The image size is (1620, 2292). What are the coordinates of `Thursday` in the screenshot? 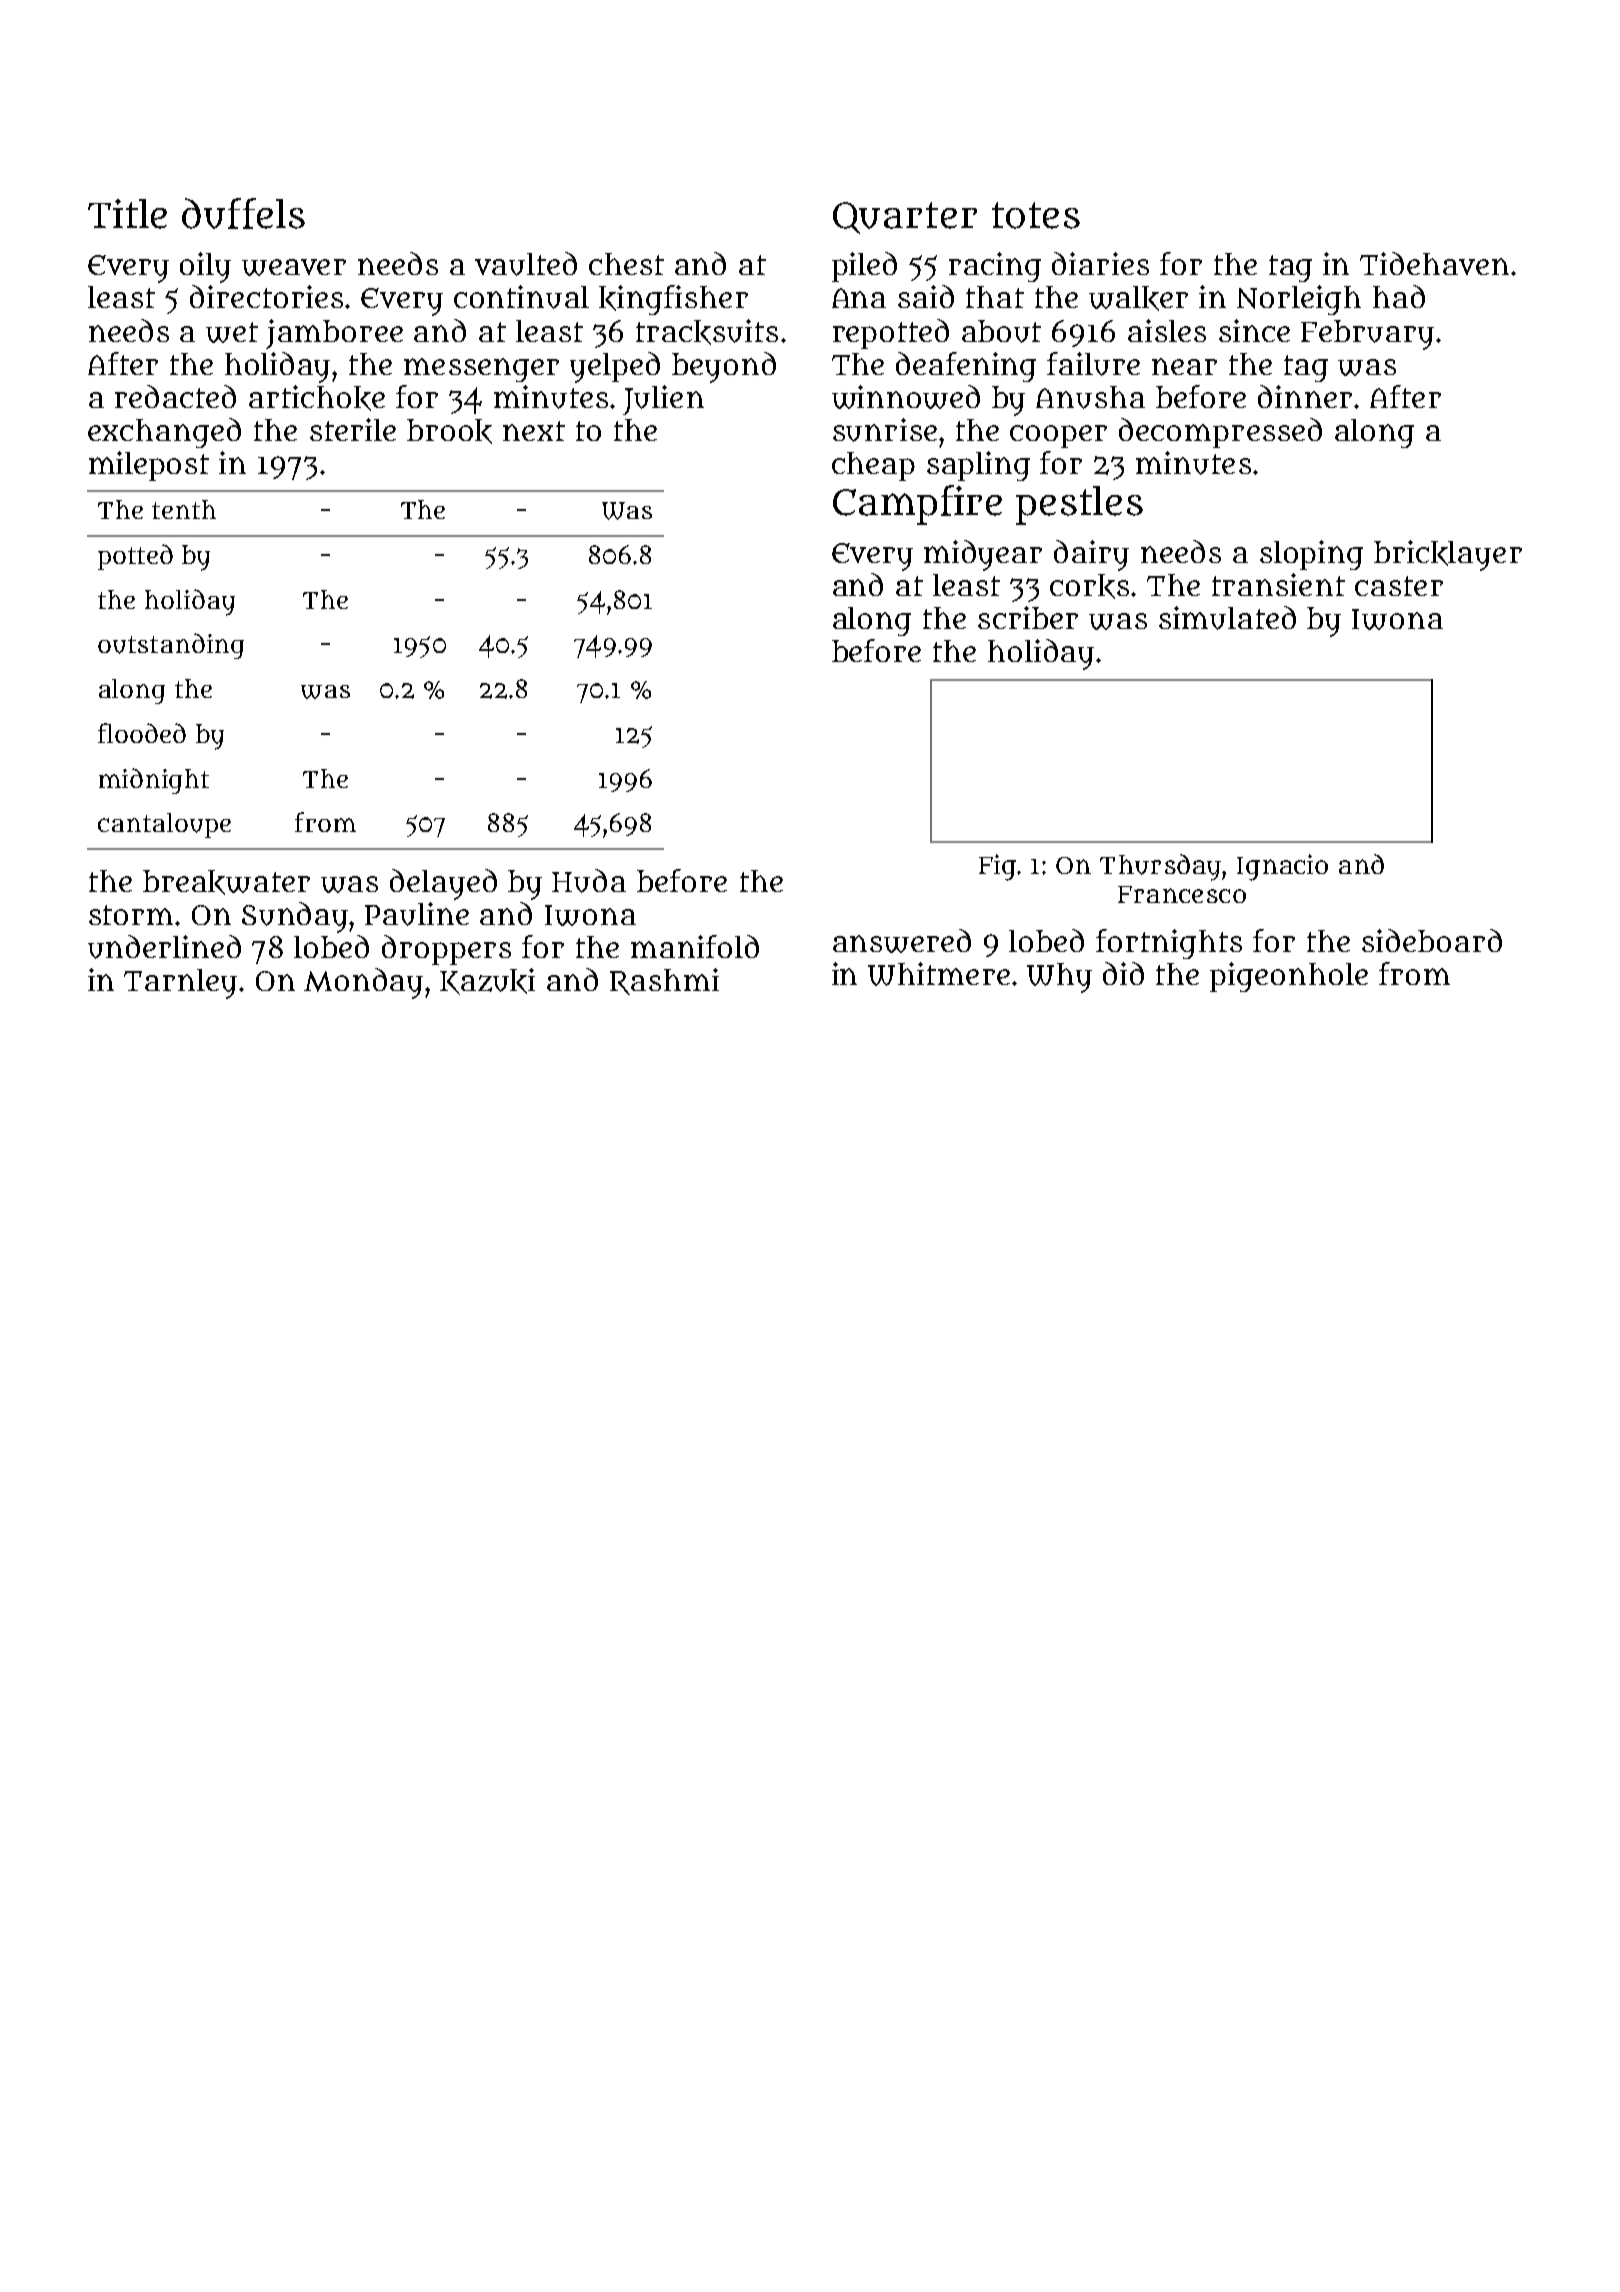 It's located at (1160, 867).
